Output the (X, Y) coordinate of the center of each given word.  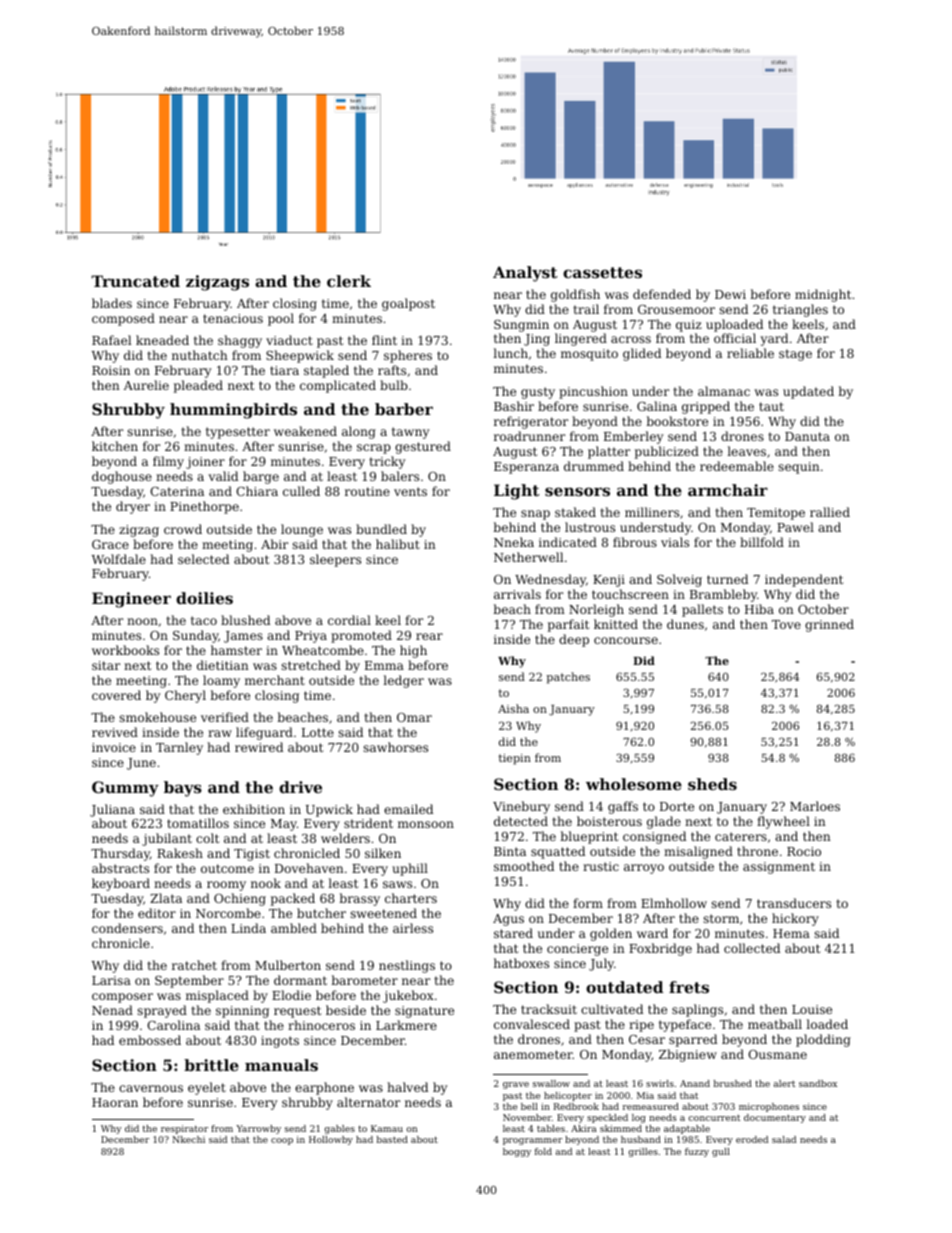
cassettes (602, 272)
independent (804, 580)
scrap (374, 449)
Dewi (730, 294)
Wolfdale (119, 559)
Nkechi (188, 1139)
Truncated (135, 281)
